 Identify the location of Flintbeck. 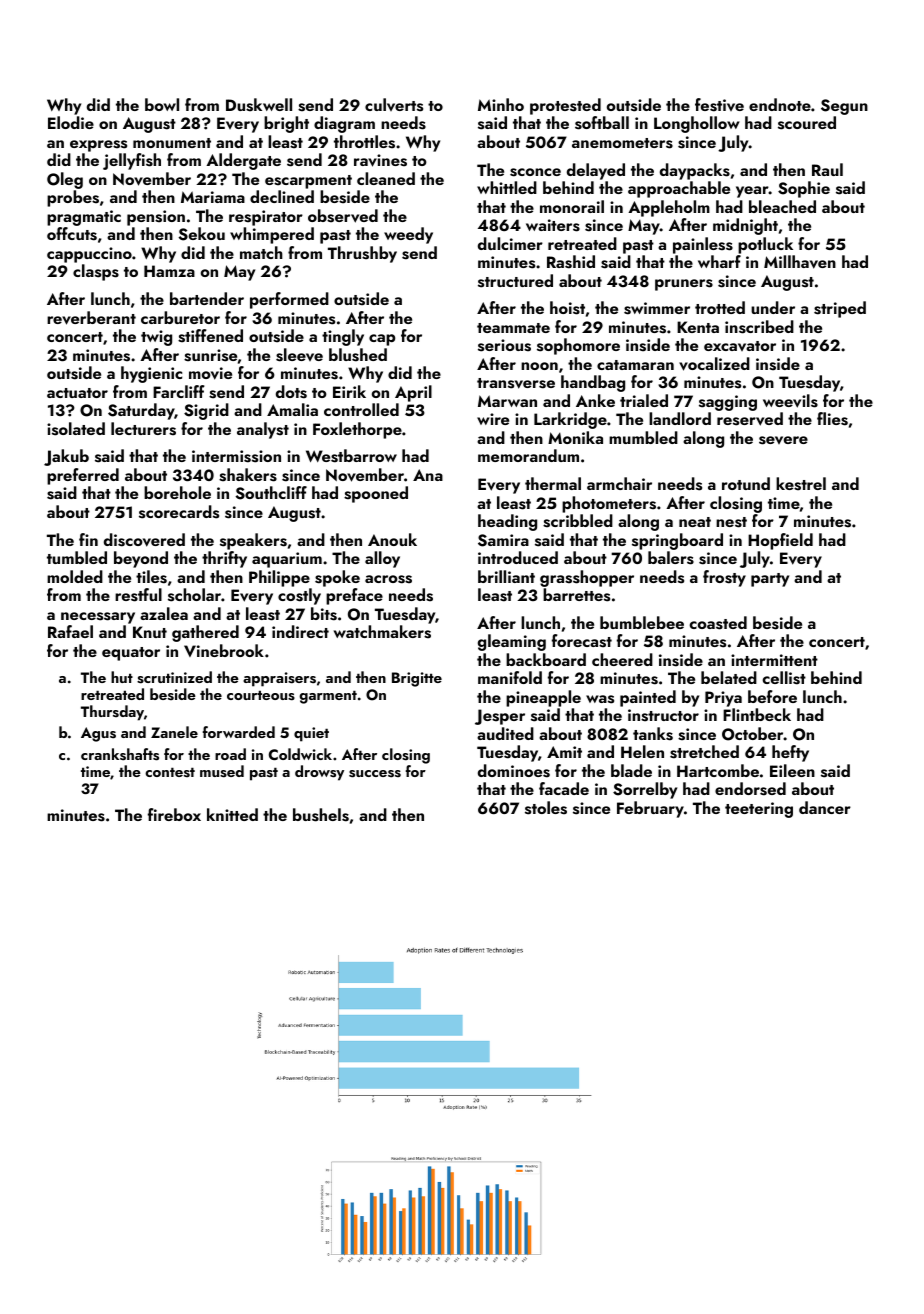
(757, 714).
